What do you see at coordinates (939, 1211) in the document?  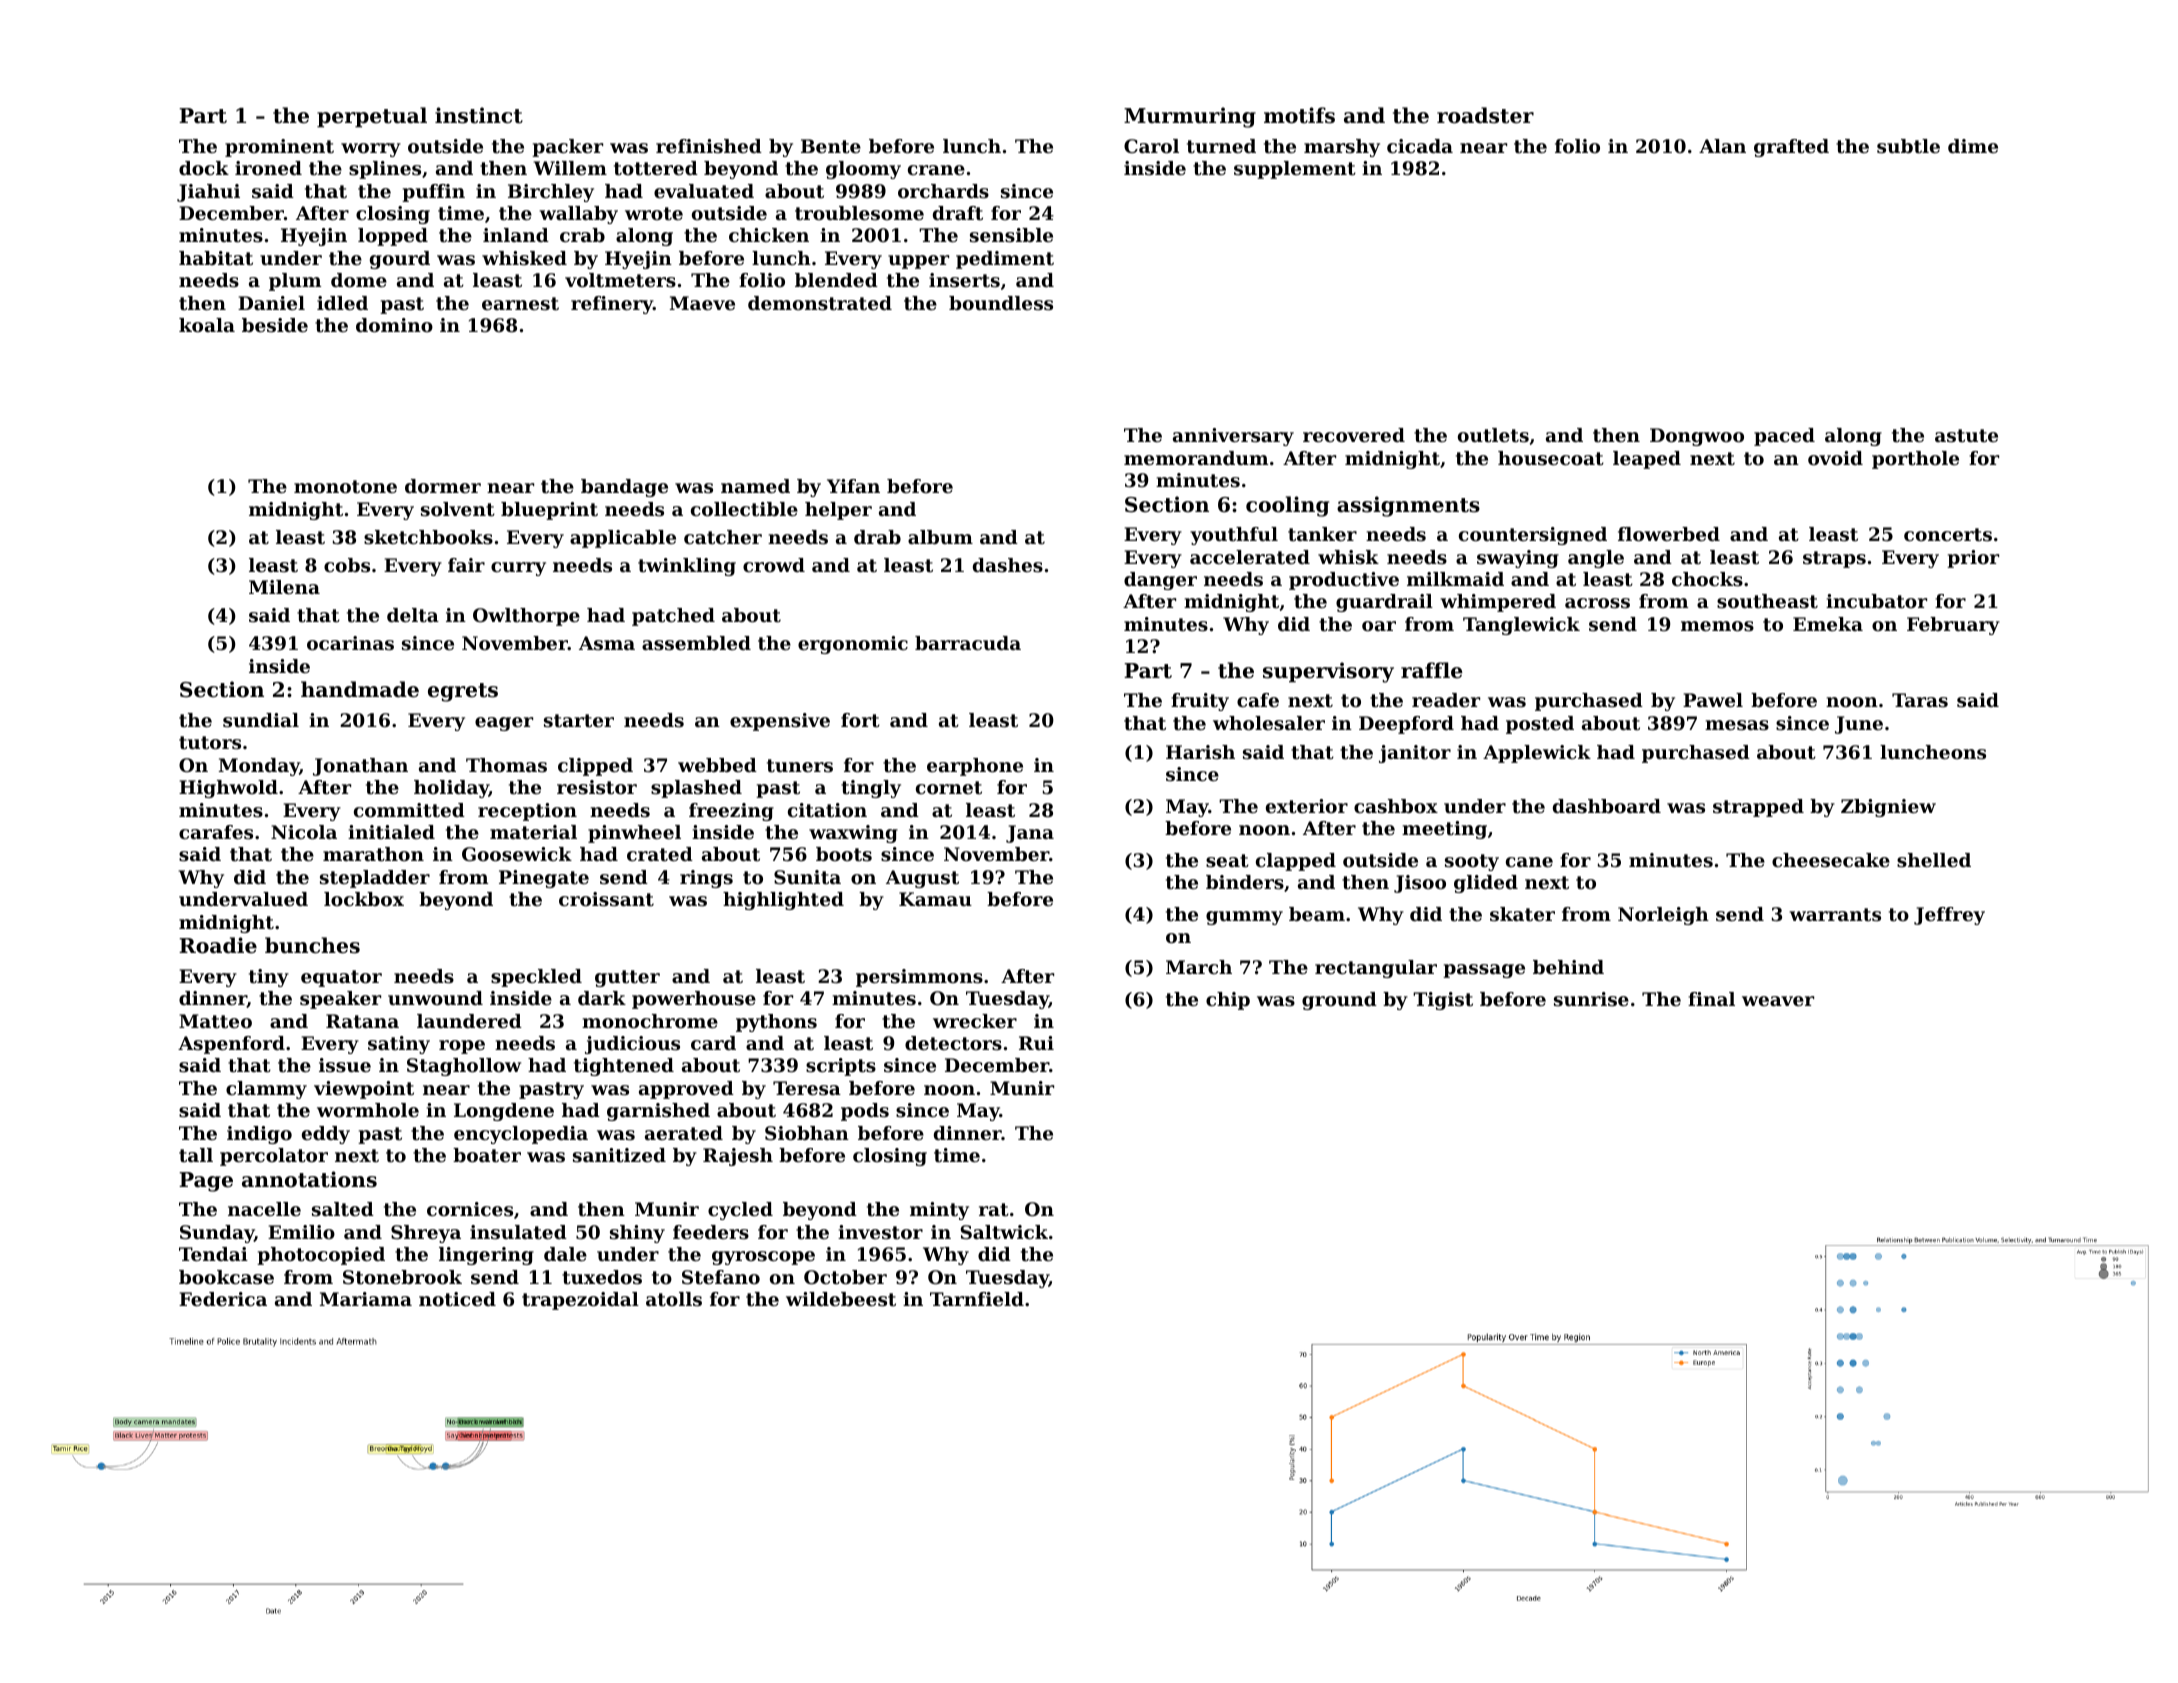 I see `minty` at bounding box center [939, 1211].
